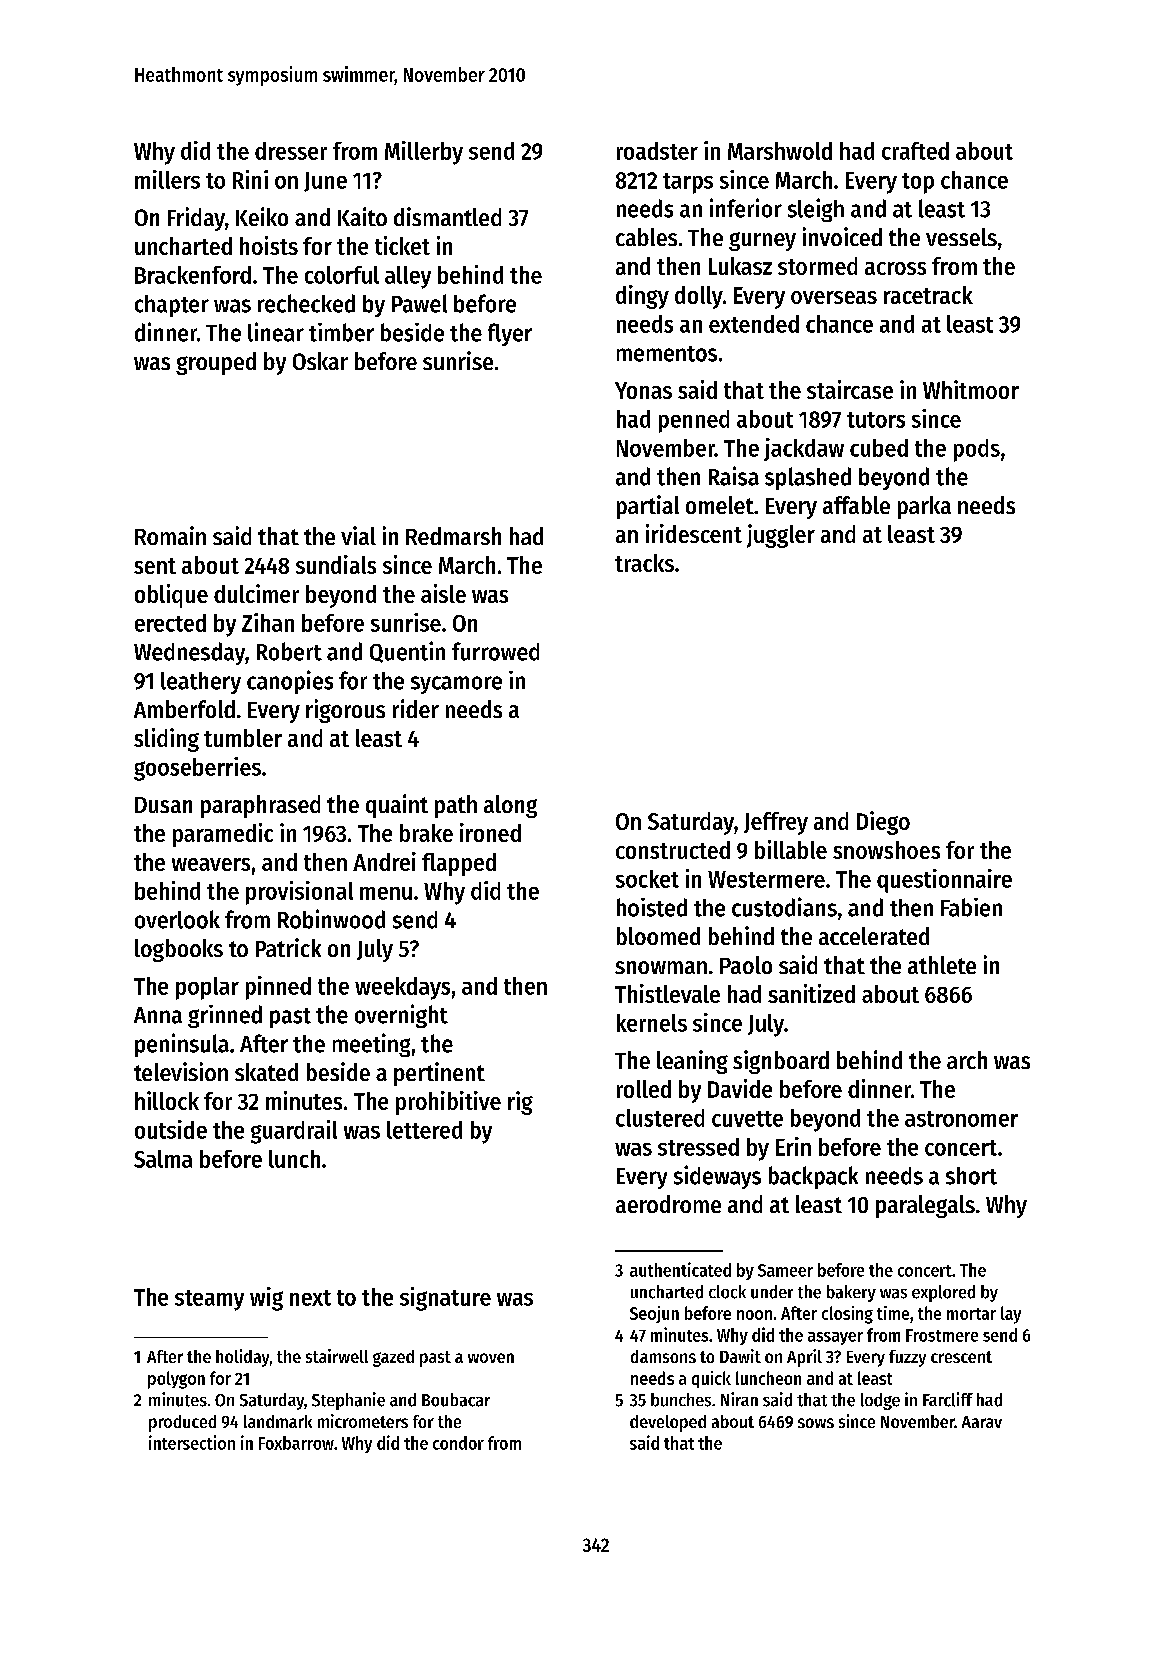 The height and width of the screenshot is (1654, 1165). What do you see at coordinates (942, 1335) in the screenshot?
I see `Frostmere` at bounding box center [942, 1335].
